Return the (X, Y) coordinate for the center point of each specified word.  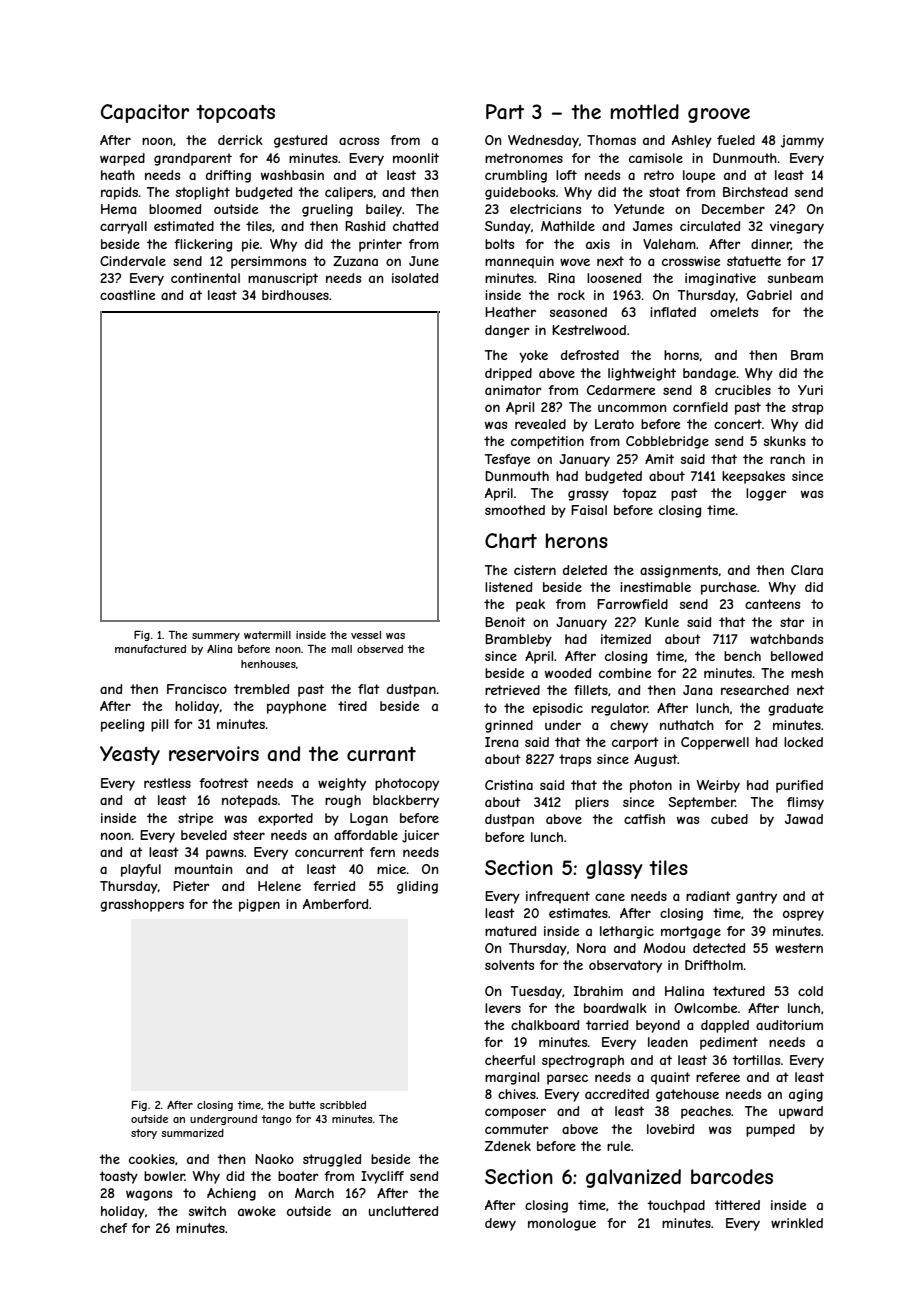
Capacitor (145, 113)
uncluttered (403, 1211)
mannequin (519, 262)
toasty (118, 1177)
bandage (709, 374)
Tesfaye (507, 460)
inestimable (655, 587)
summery (216, 637)
